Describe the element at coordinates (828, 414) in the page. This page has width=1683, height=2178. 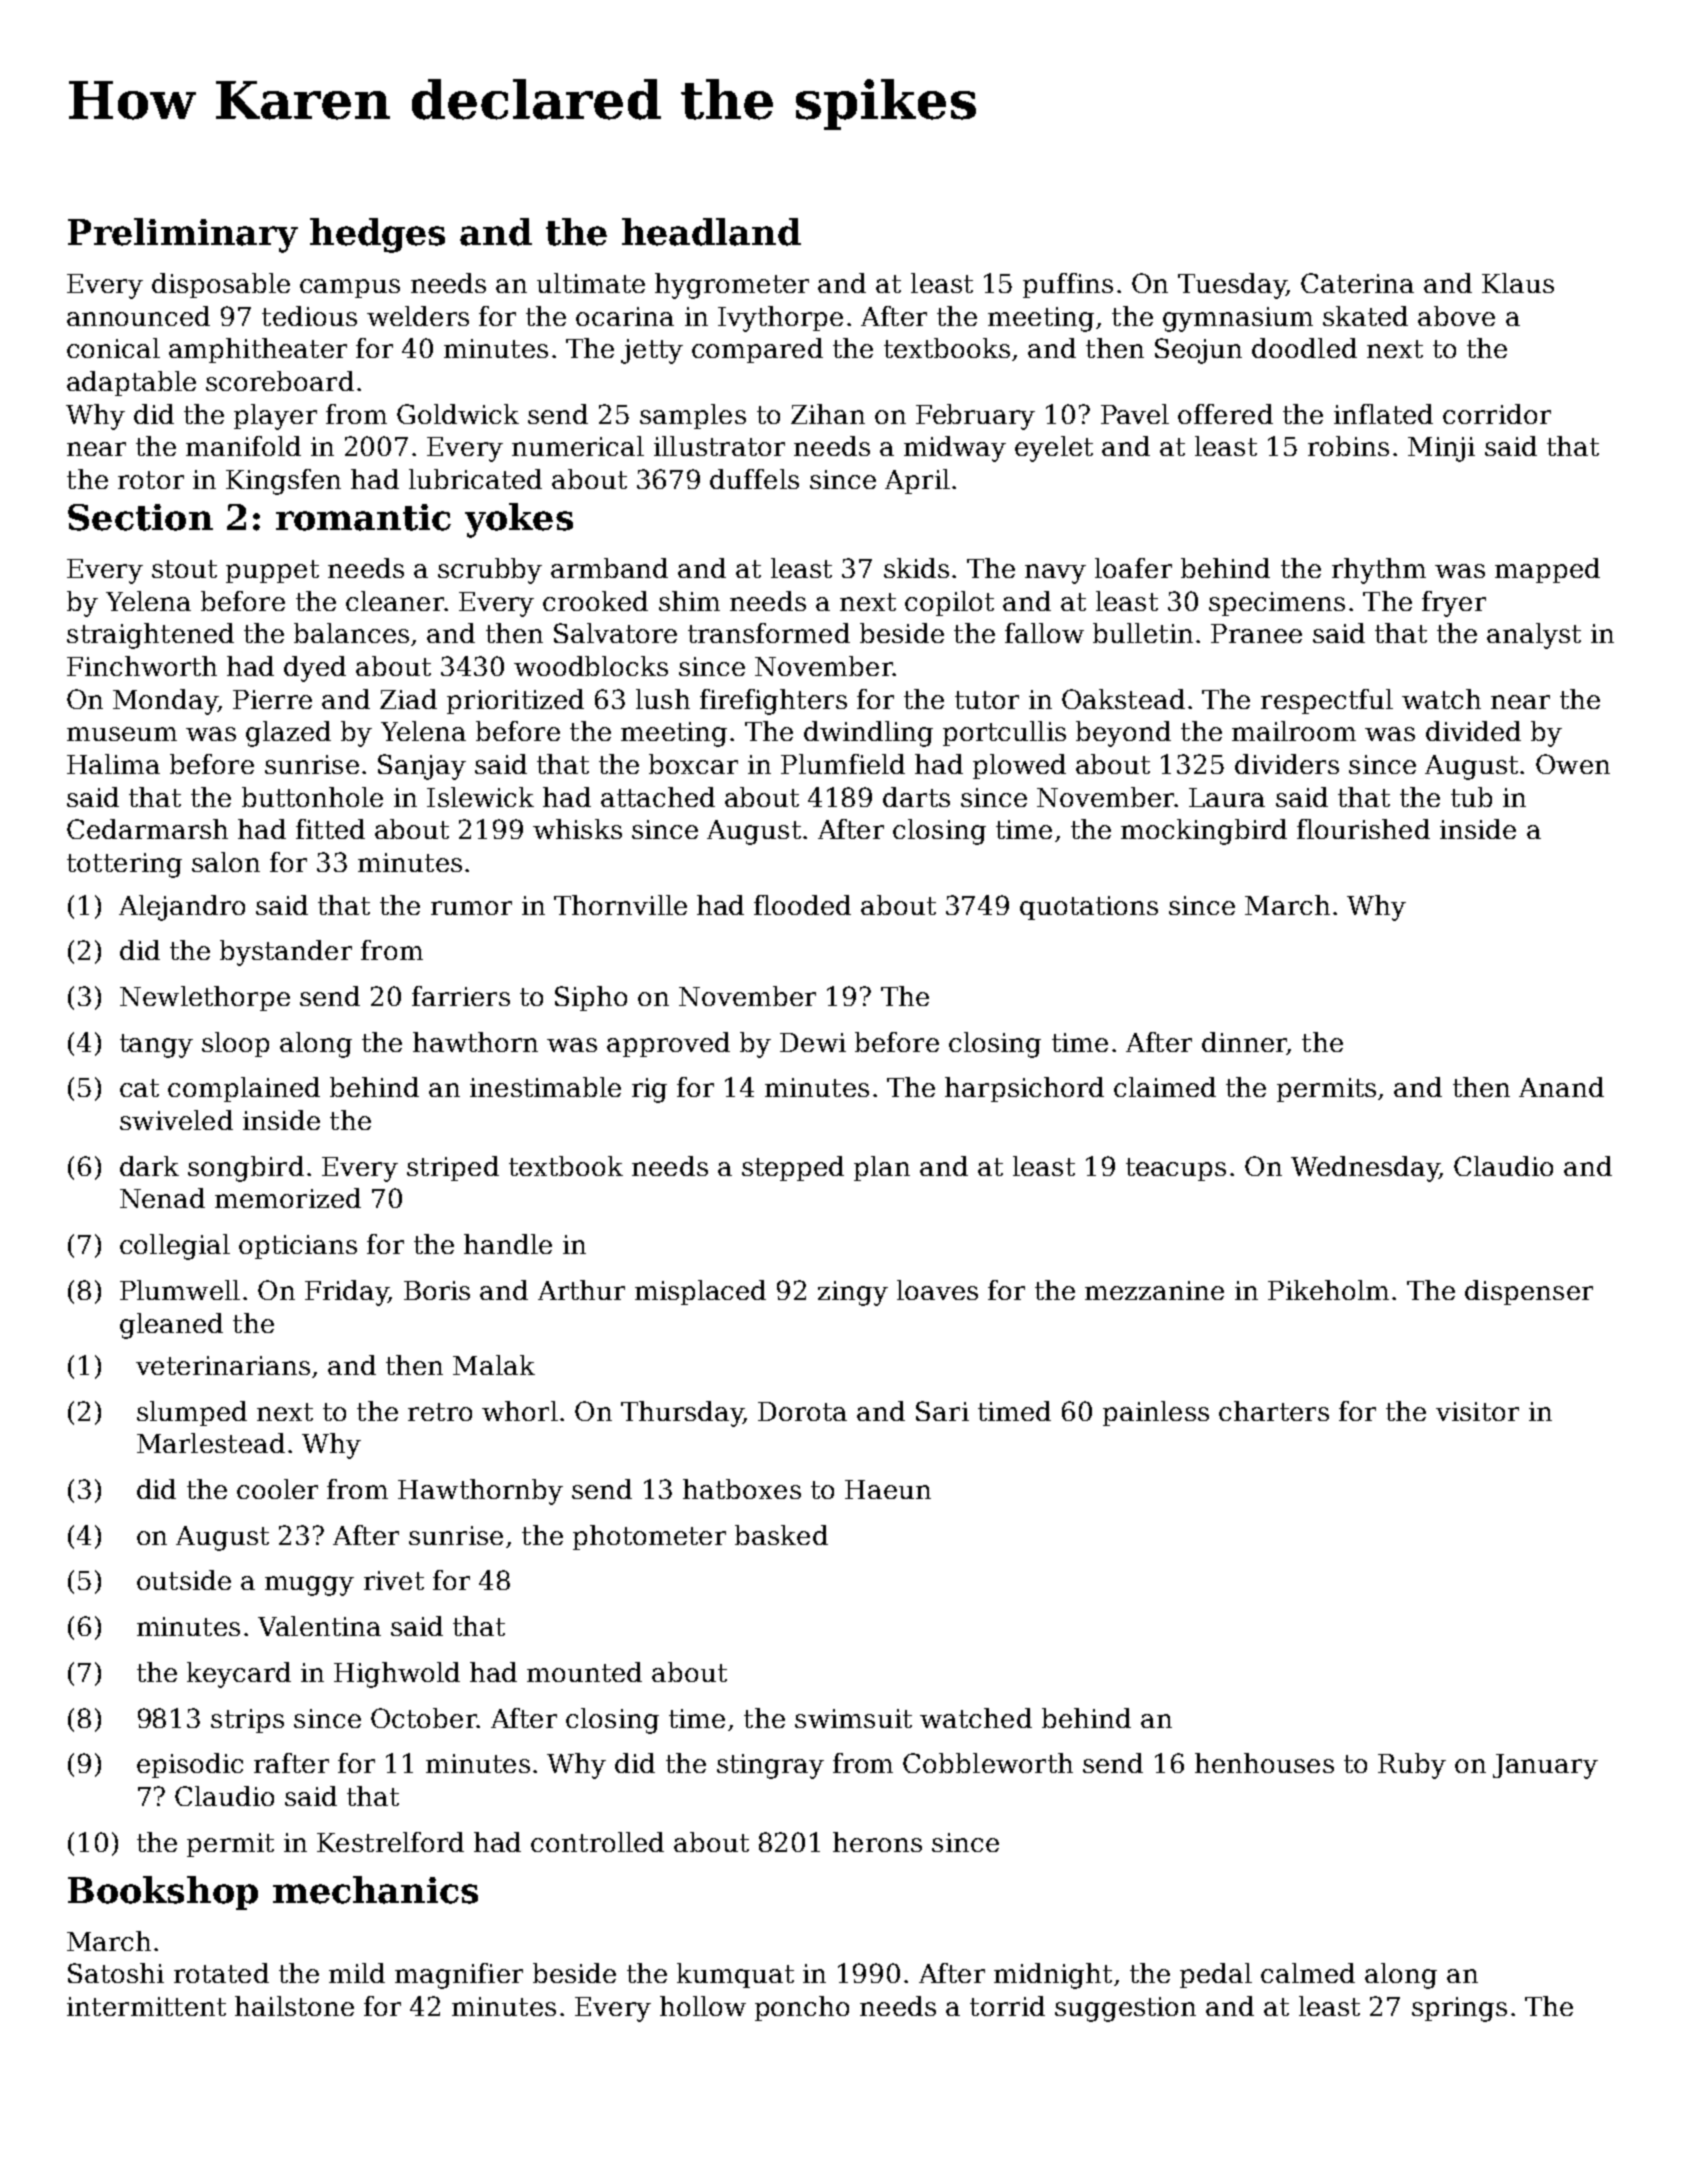
I see `Zihan` at that location.
